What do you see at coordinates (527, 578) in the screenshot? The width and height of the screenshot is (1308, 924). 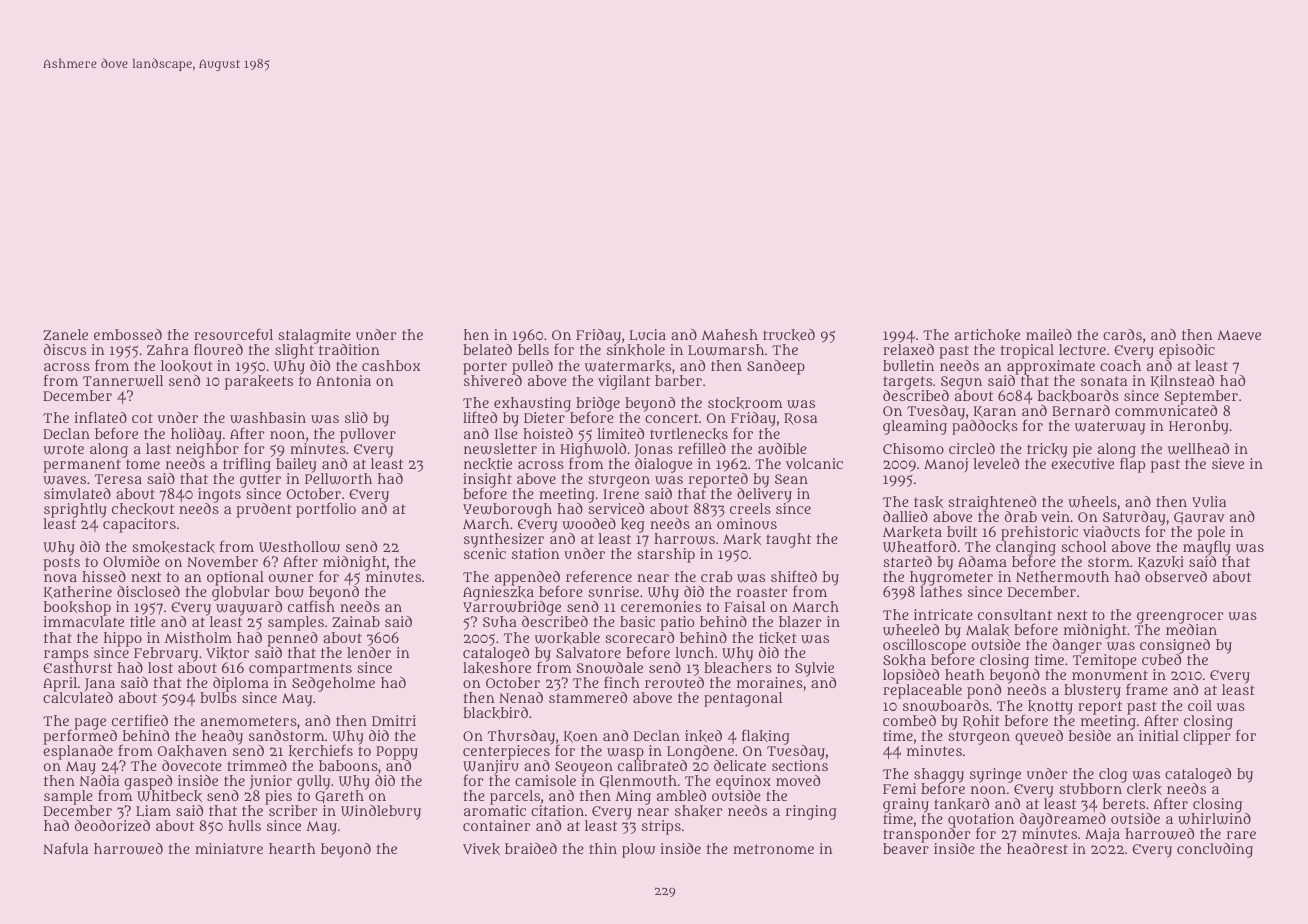 I see `appended` at bounding box center [527, 578].
